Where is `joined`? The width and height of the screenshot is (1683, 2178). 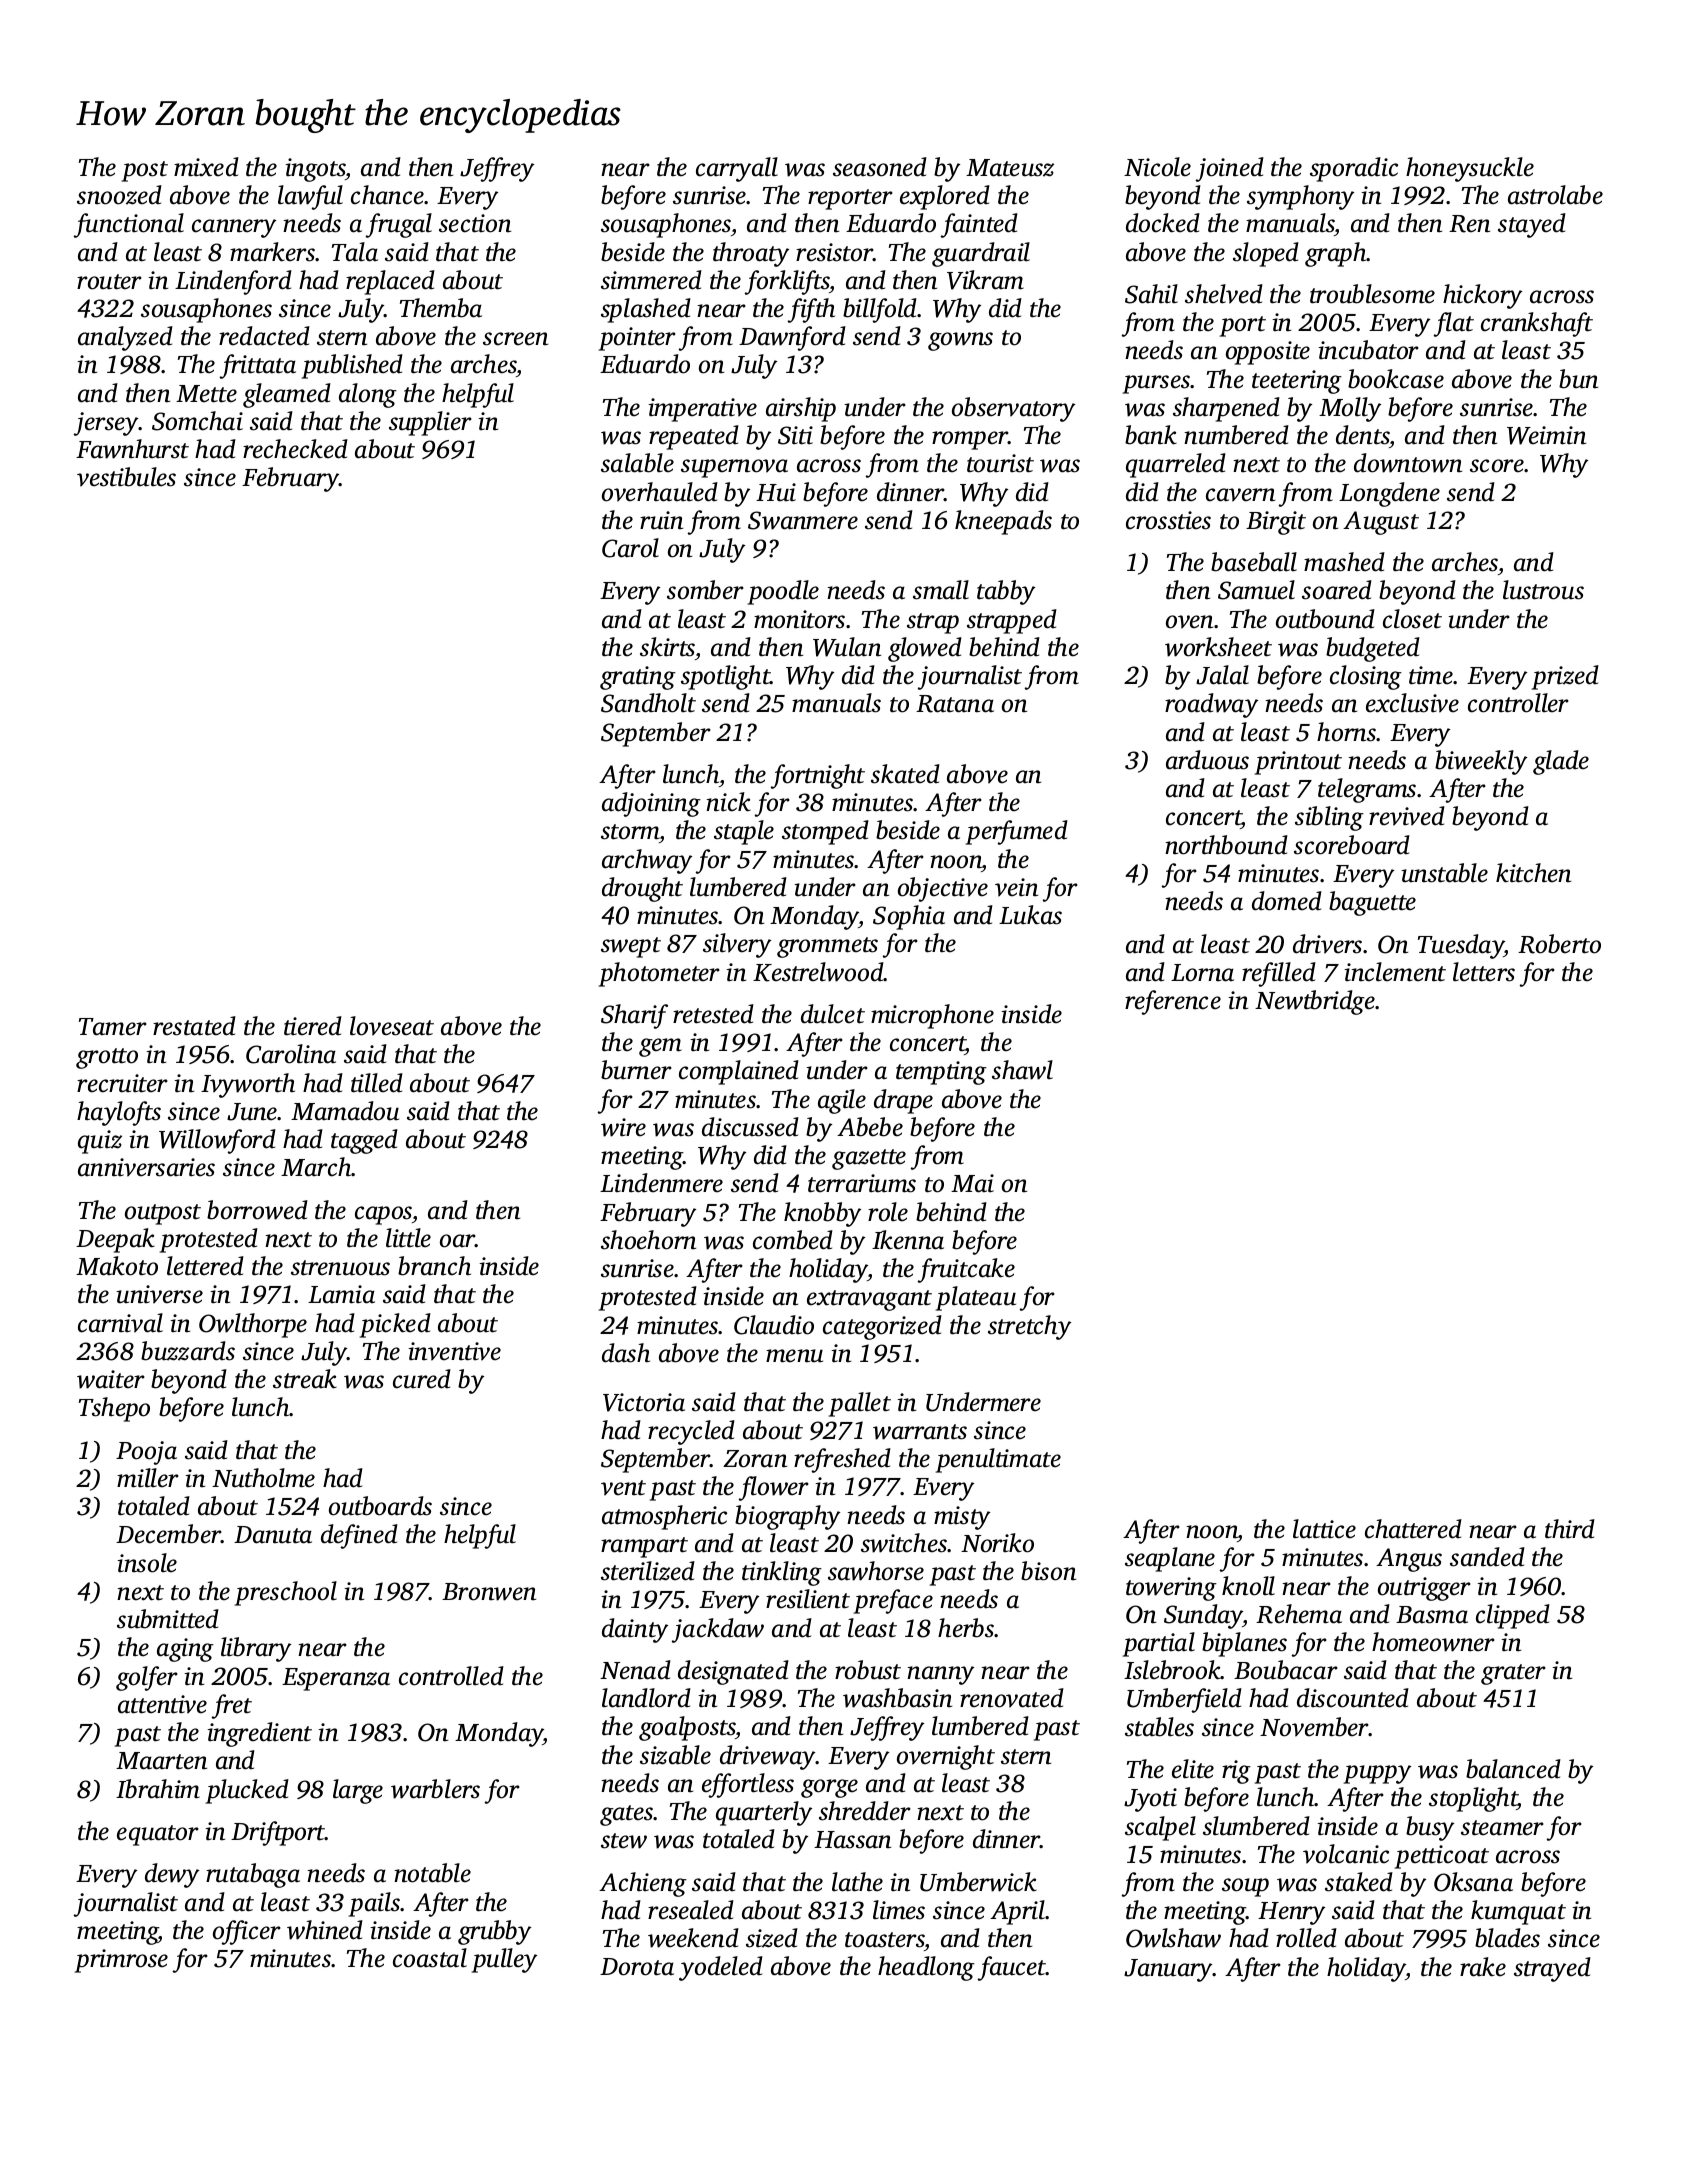 joined is located at coordinates (1230, 169).
